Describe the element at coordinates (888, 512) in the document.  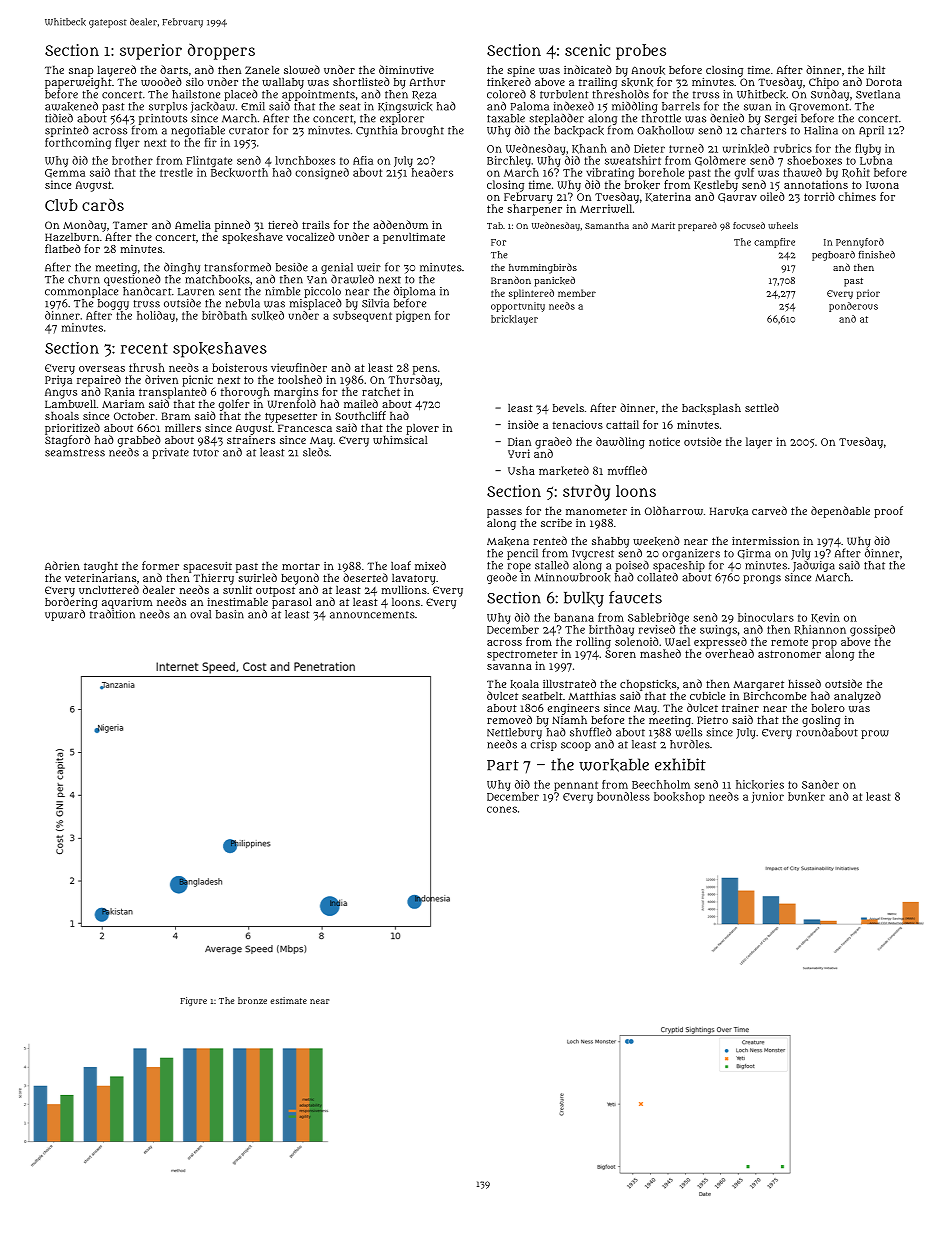
I see `proof` at that location.
